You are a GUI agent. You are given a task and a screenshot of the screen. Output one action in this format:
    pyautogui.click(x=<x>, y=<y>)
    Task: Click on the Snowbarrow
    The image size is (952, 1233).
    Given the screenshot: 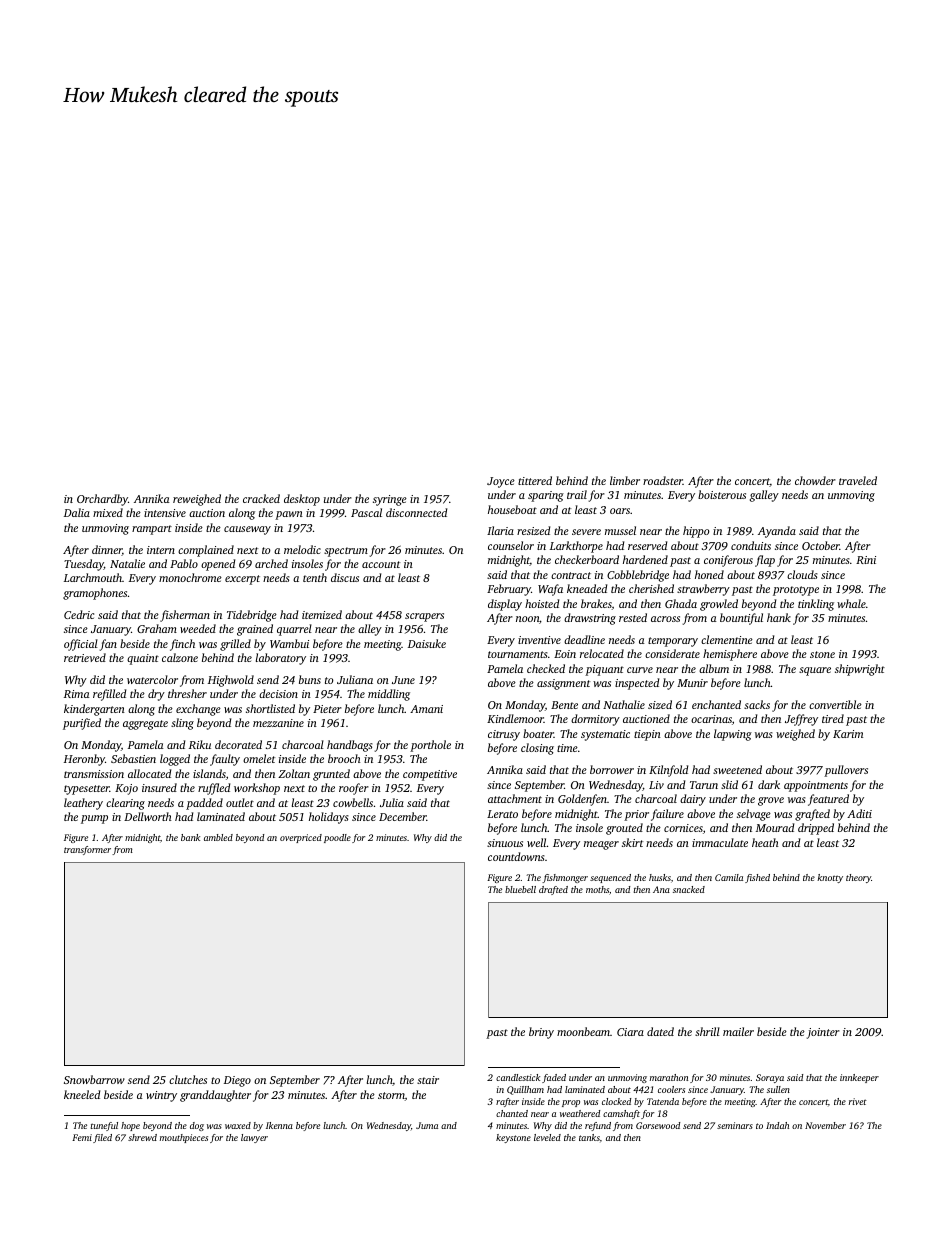 What is the action you would take?
    pyautogui.click(x=94, y=1079)
